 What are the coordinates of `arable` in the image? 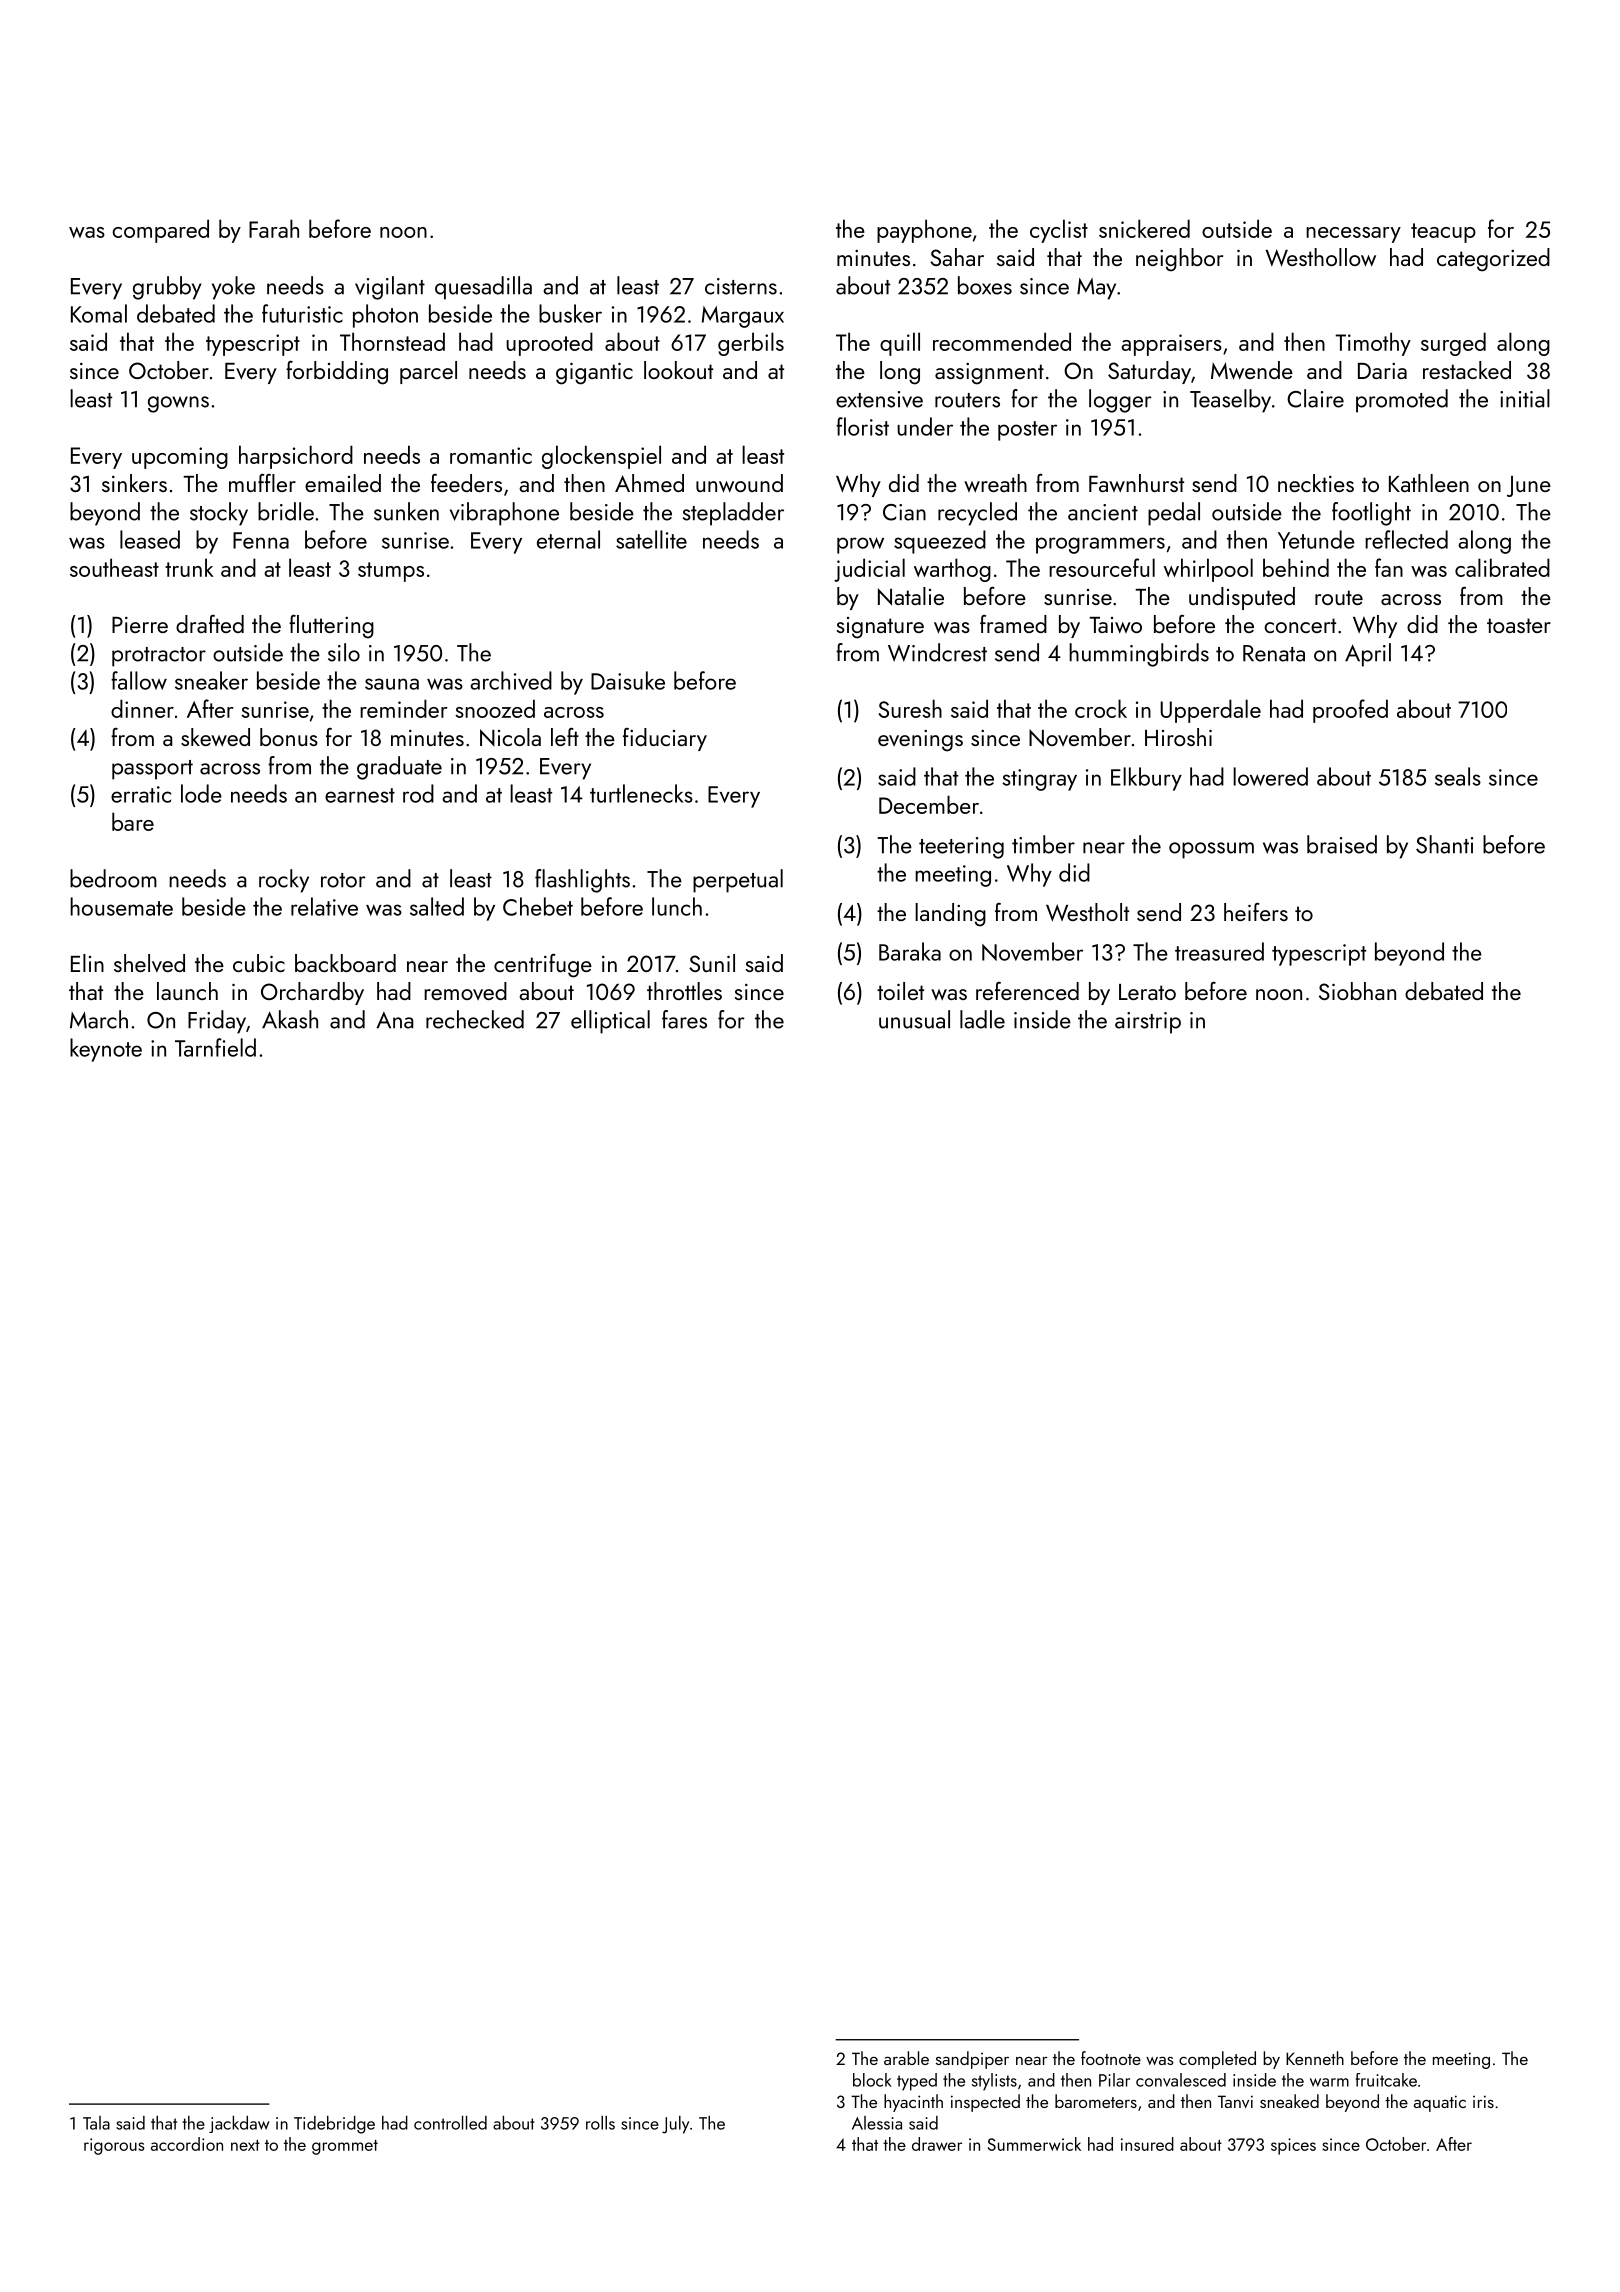 It's located at (906, 2058).
